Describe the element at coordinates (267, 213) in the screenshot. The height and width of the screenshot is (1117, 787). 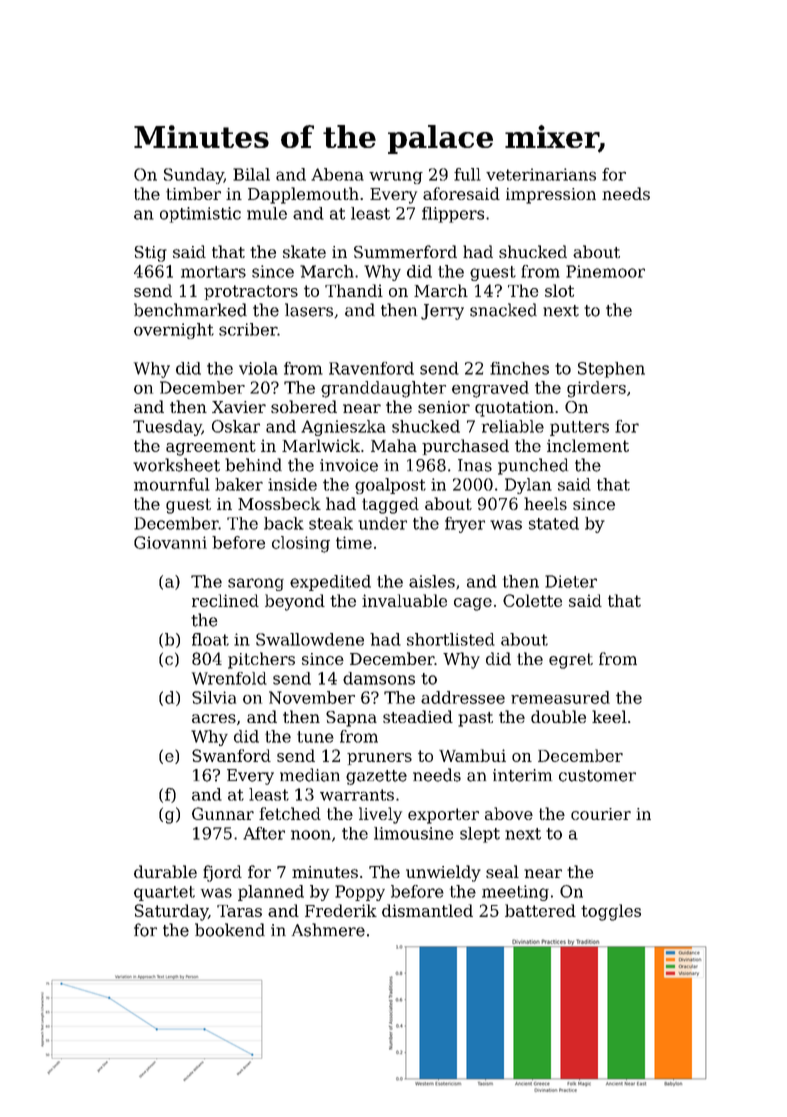
I see `mule` at that location.
